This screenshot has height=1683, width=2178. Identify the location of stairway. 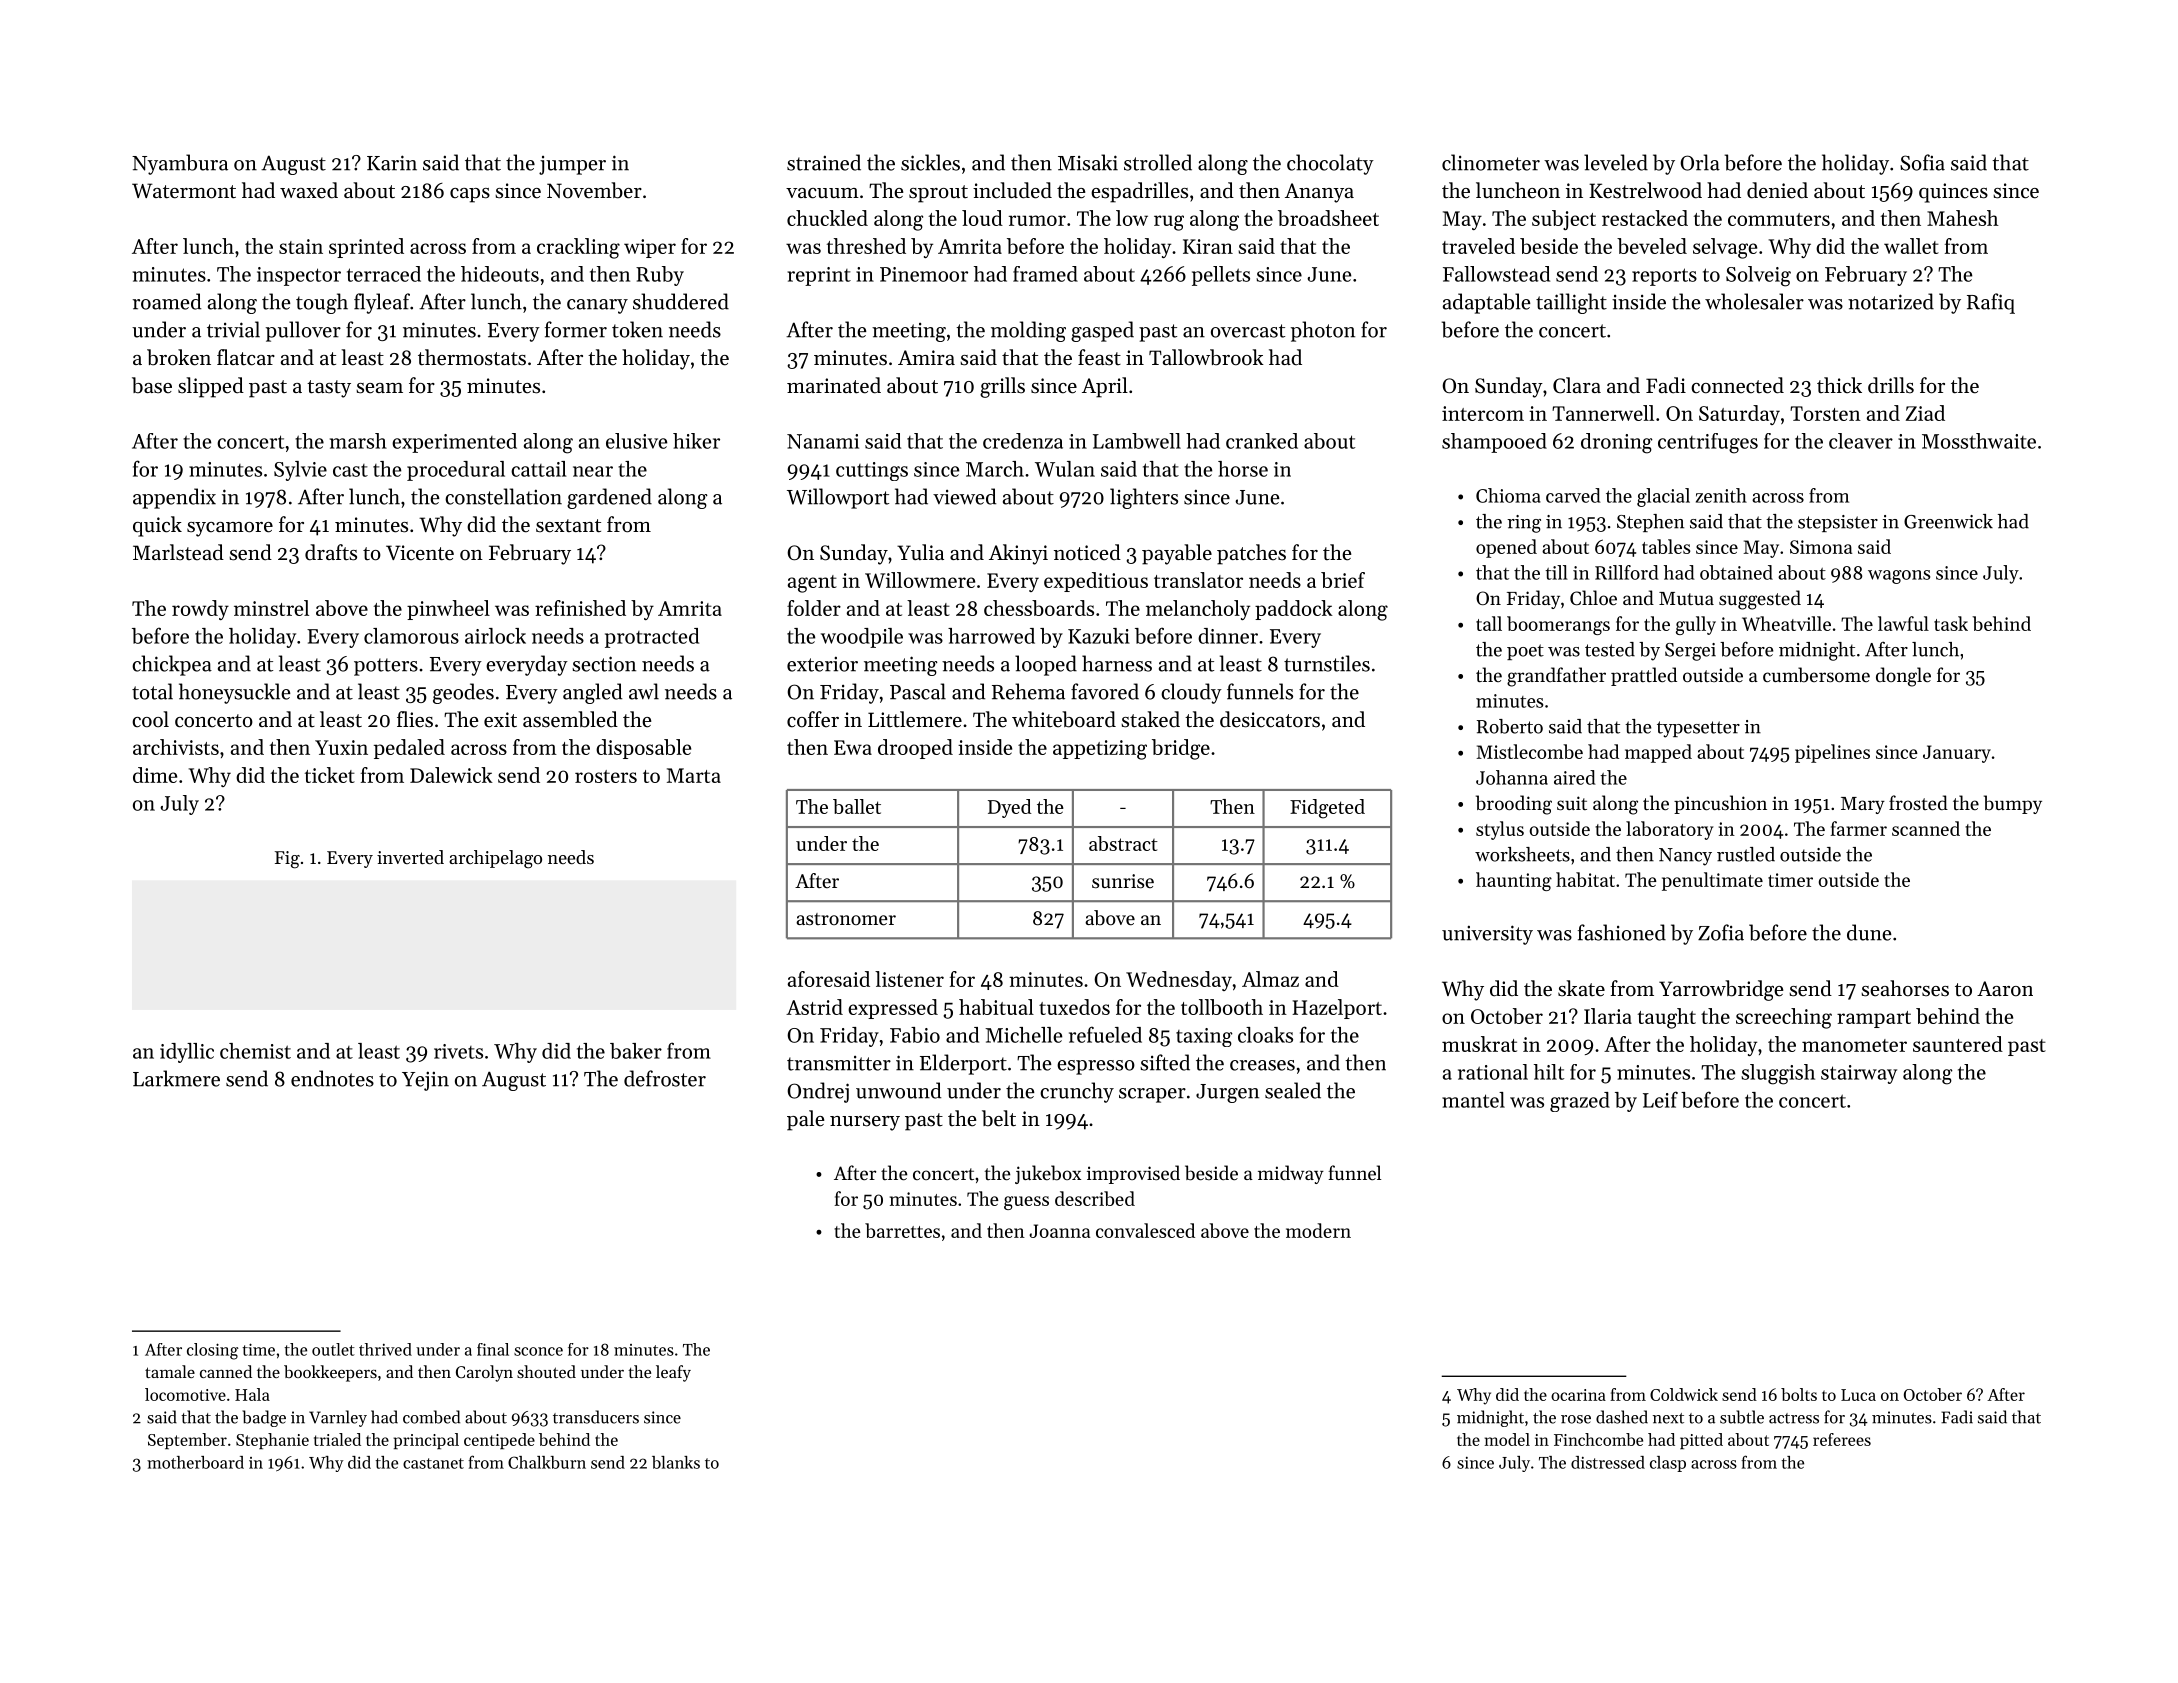
(1859, 1074).
